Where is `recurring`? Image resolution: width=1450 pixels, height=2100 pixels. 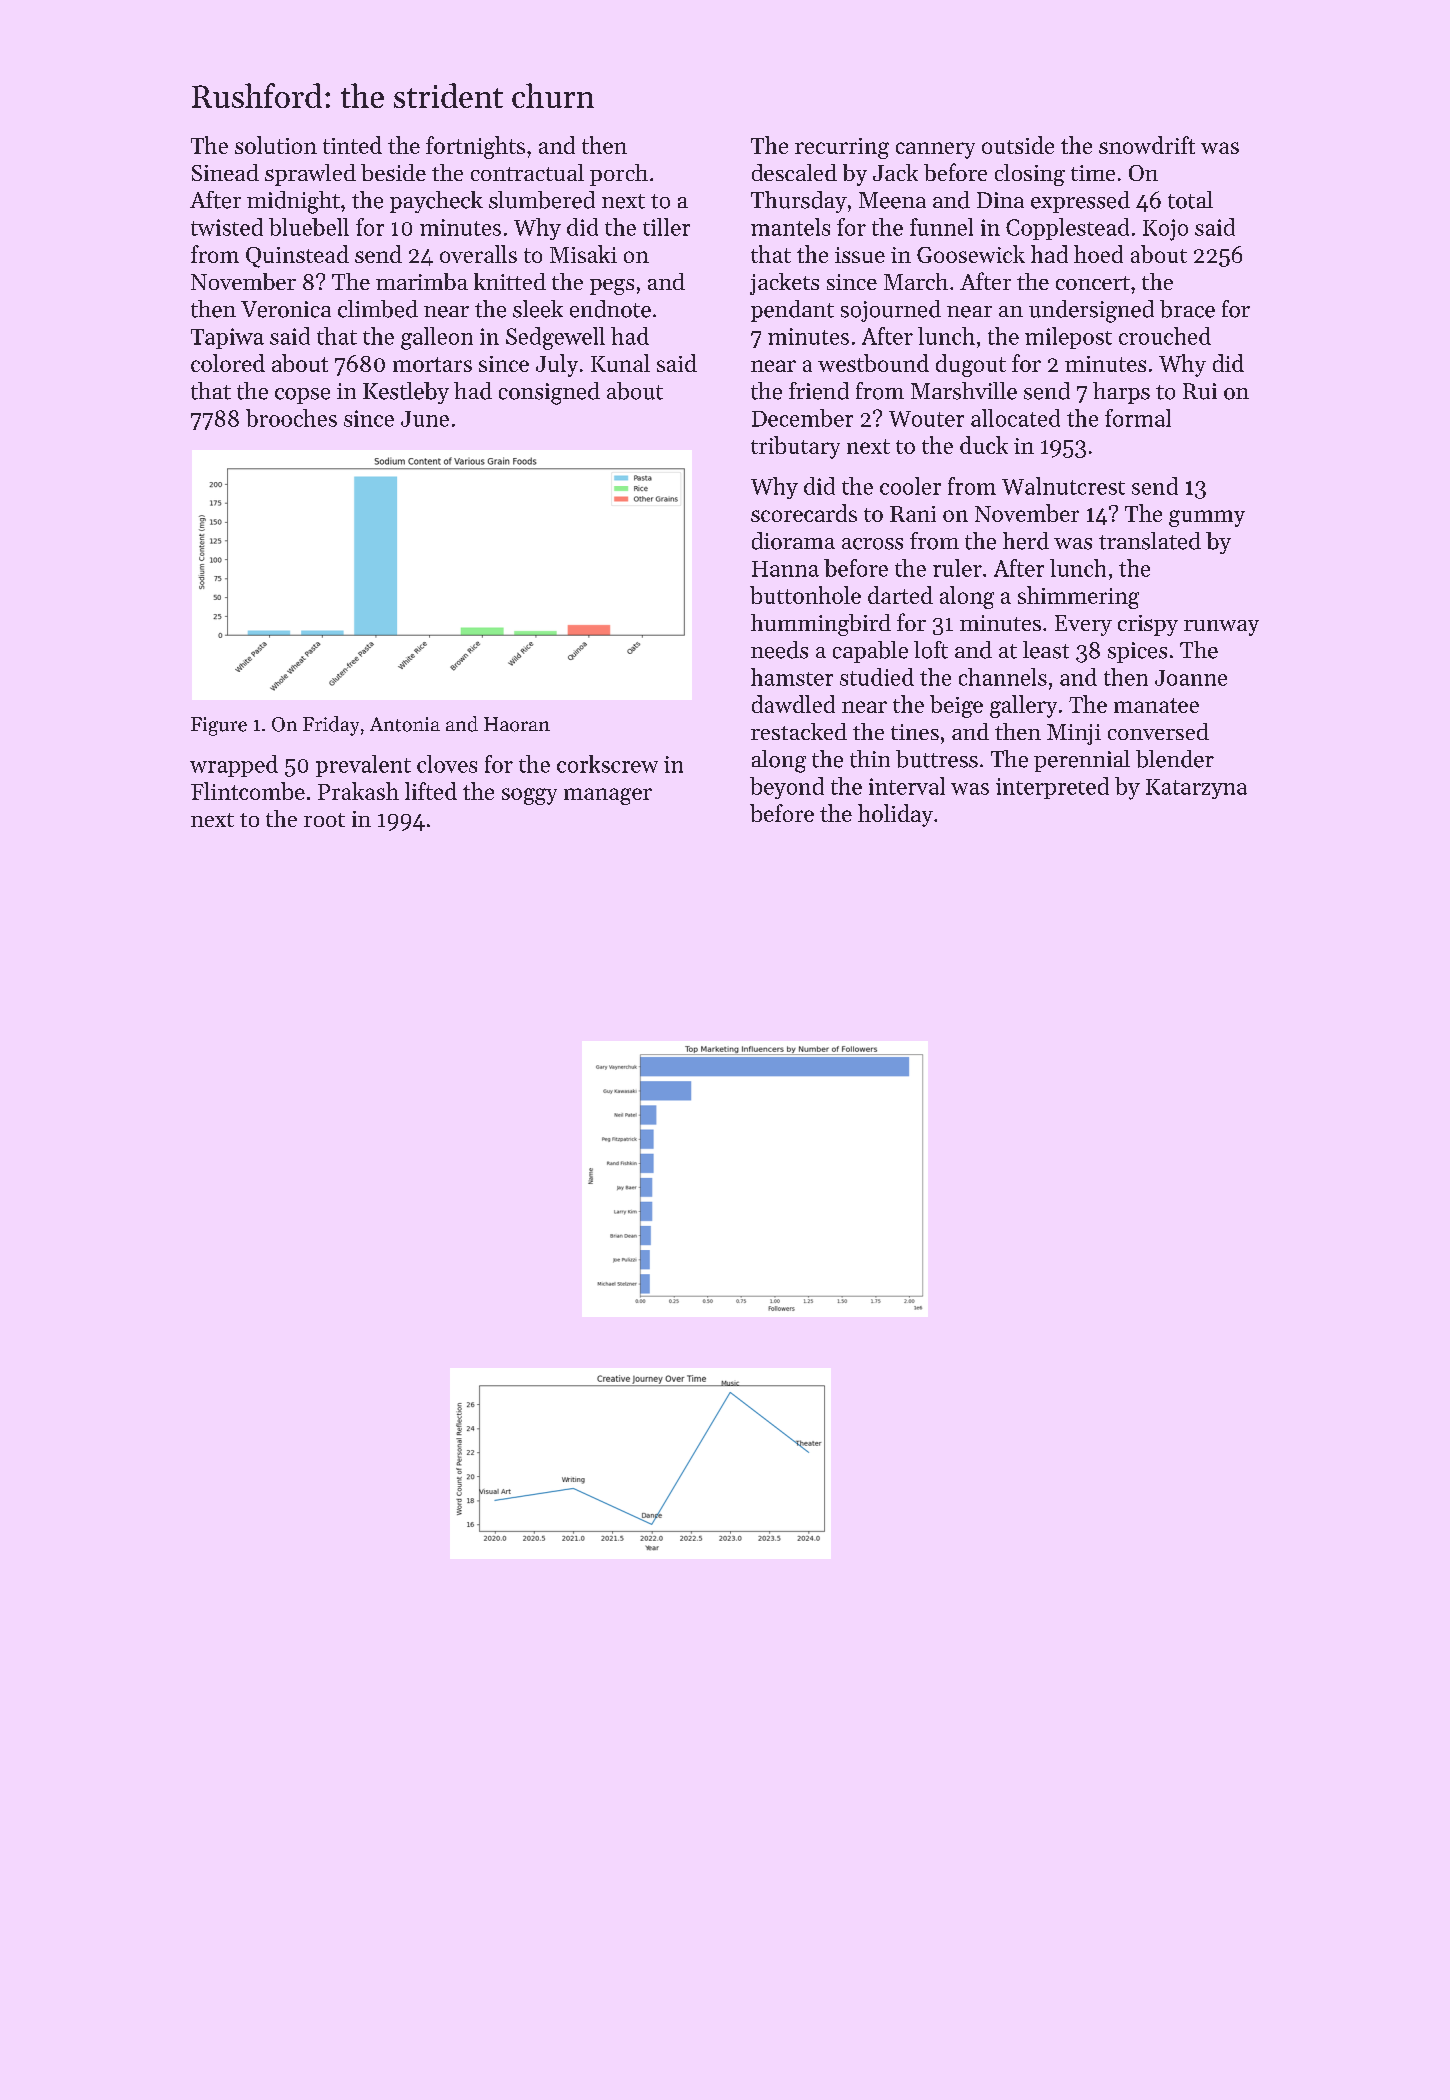
recurring is located at coordinates (842, 148).
